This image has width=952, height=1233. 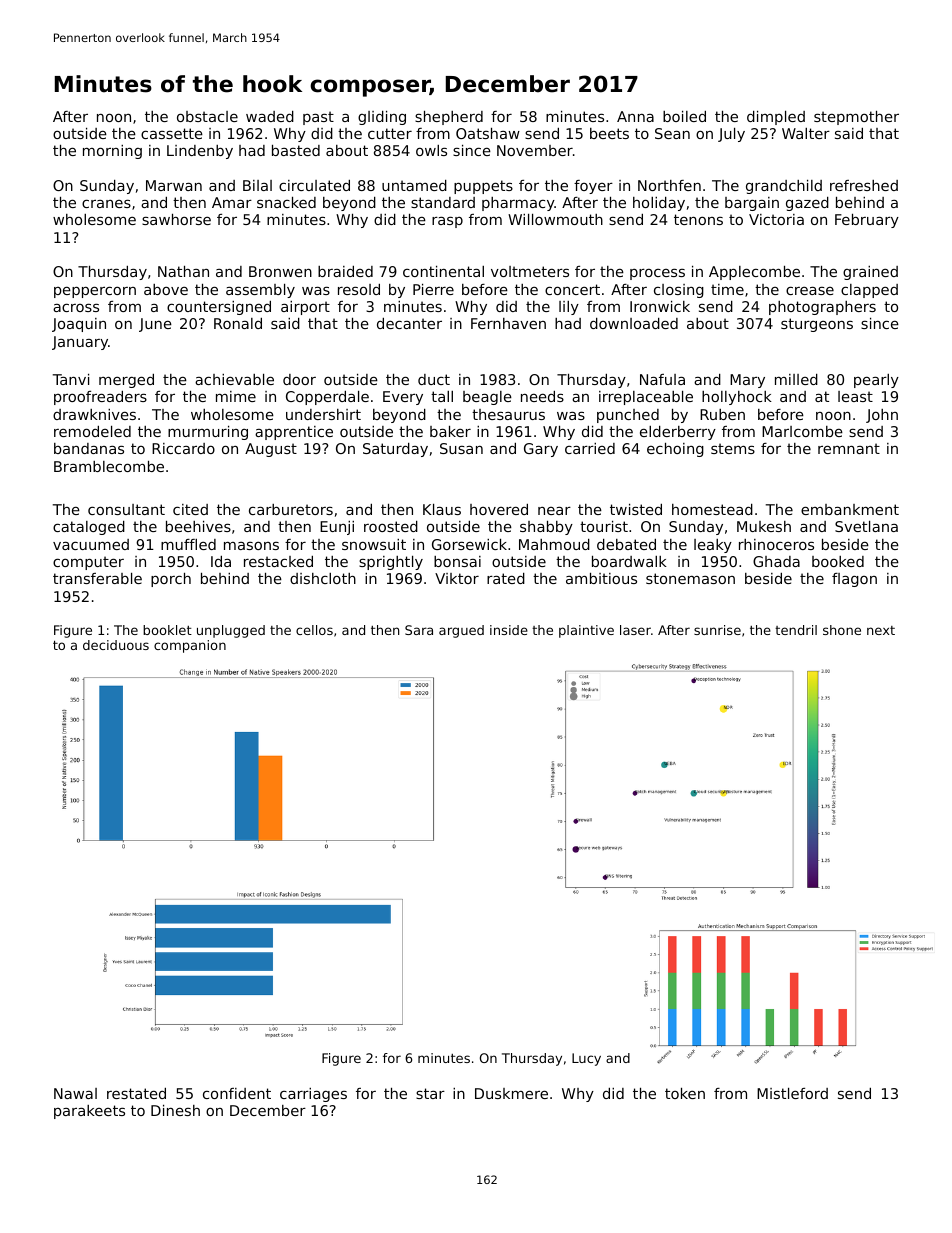 I want to click on argued, so click(x=461, y=631).
